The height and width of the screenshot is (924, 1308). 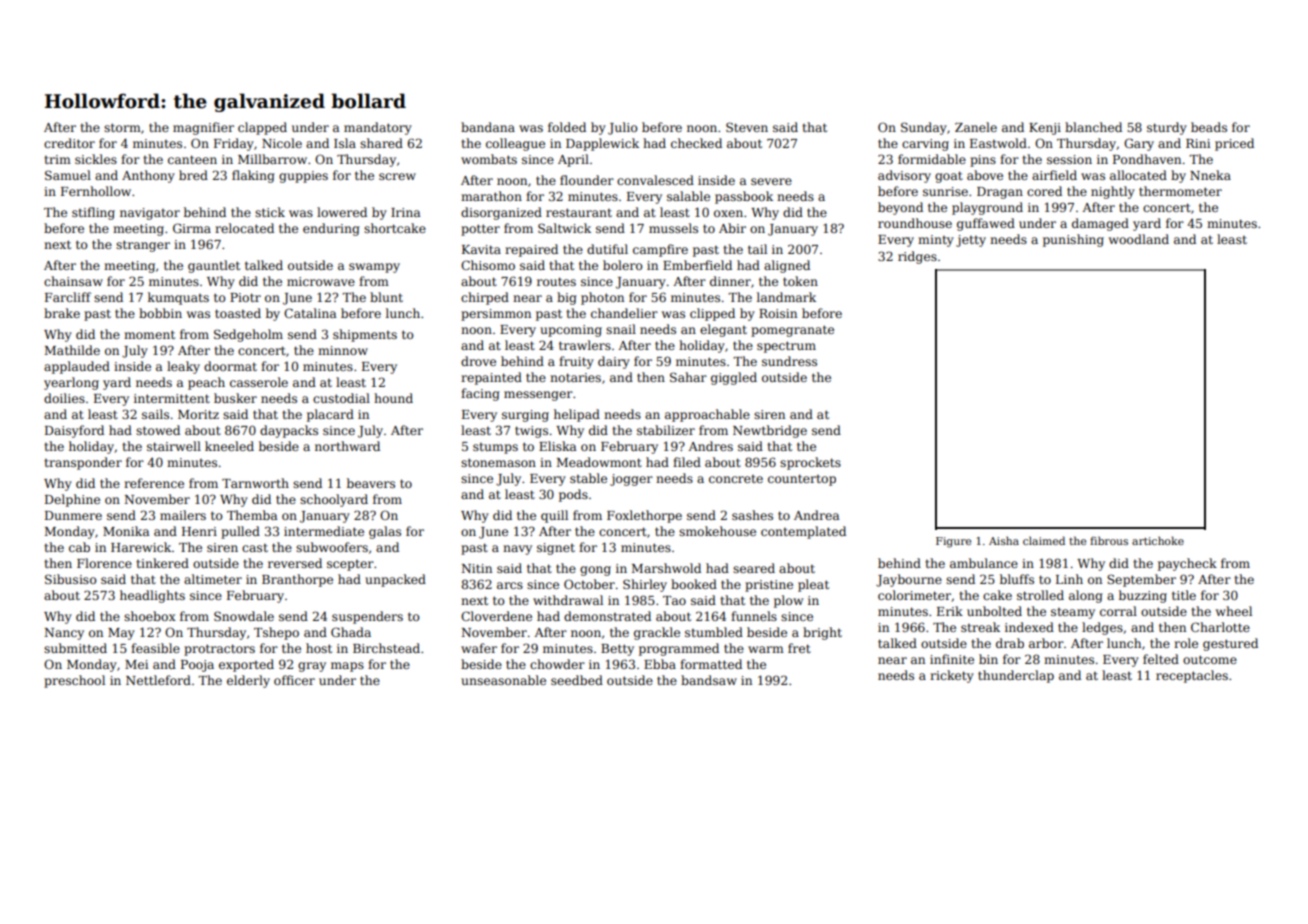 What do you see at coordinates (155, 648) in the screenshot?
I see `feasible` at bounding box center [155, 648].
